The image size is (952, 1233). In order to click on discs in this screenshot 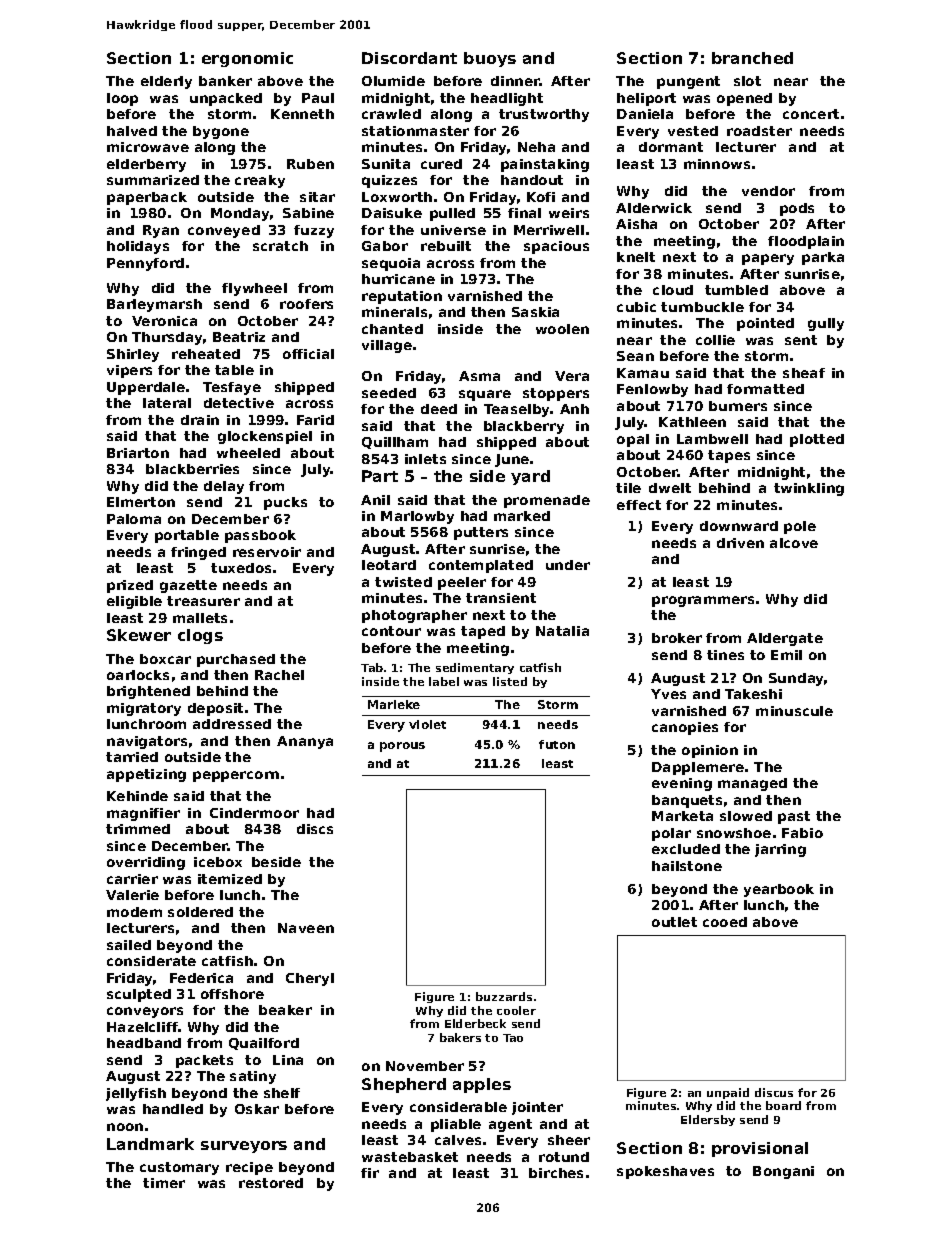, I will do `click(315, 829)`.
